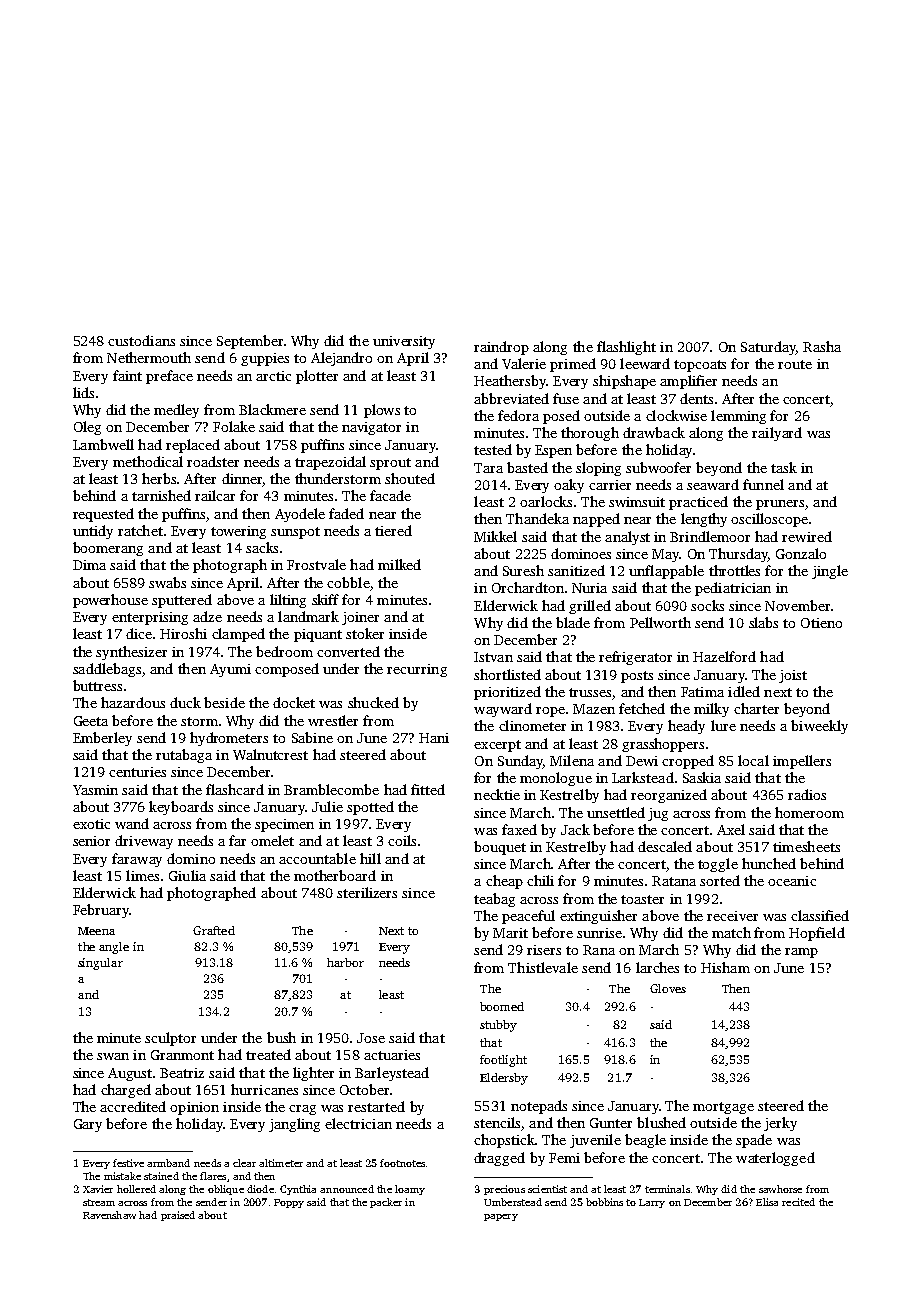  What do you see at coordinates (141, 340) in the screenshot?
I see `custodians` at bounding box center [141, 340].
